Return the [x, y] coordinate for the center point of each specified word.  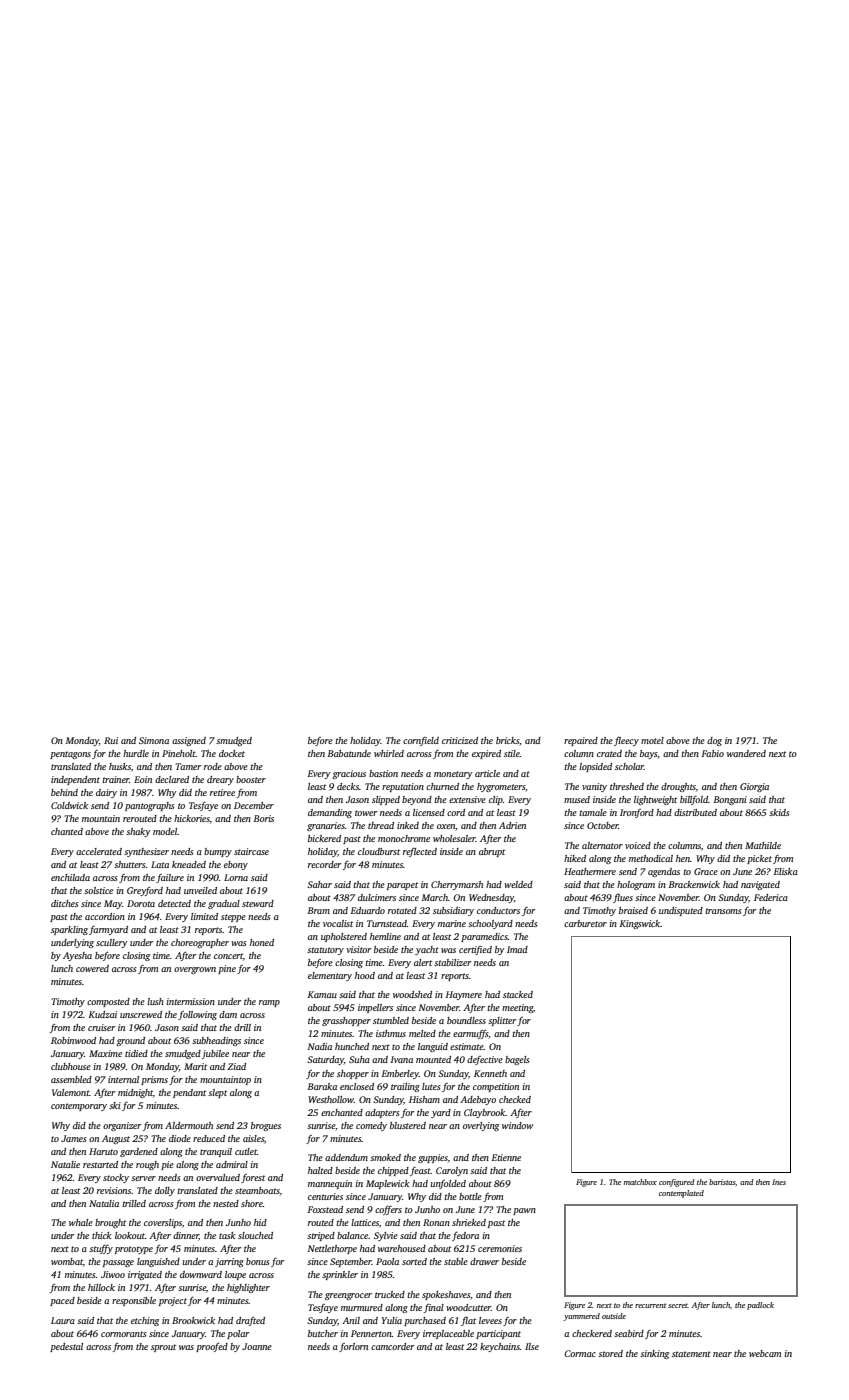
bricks [507, 740]
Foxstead [325, 1209]
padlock [760, 1306]
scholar [629, 766]
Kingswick [640, 924]
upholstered [344, 937]
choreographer [200, 943]
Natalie [65, 1164]
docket [232, 753]
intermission [190, 1001]
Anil [351, 1320]
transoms [723, 911]
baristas [722, 1182]
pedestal [66, 1347]
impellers [375, 1008]
